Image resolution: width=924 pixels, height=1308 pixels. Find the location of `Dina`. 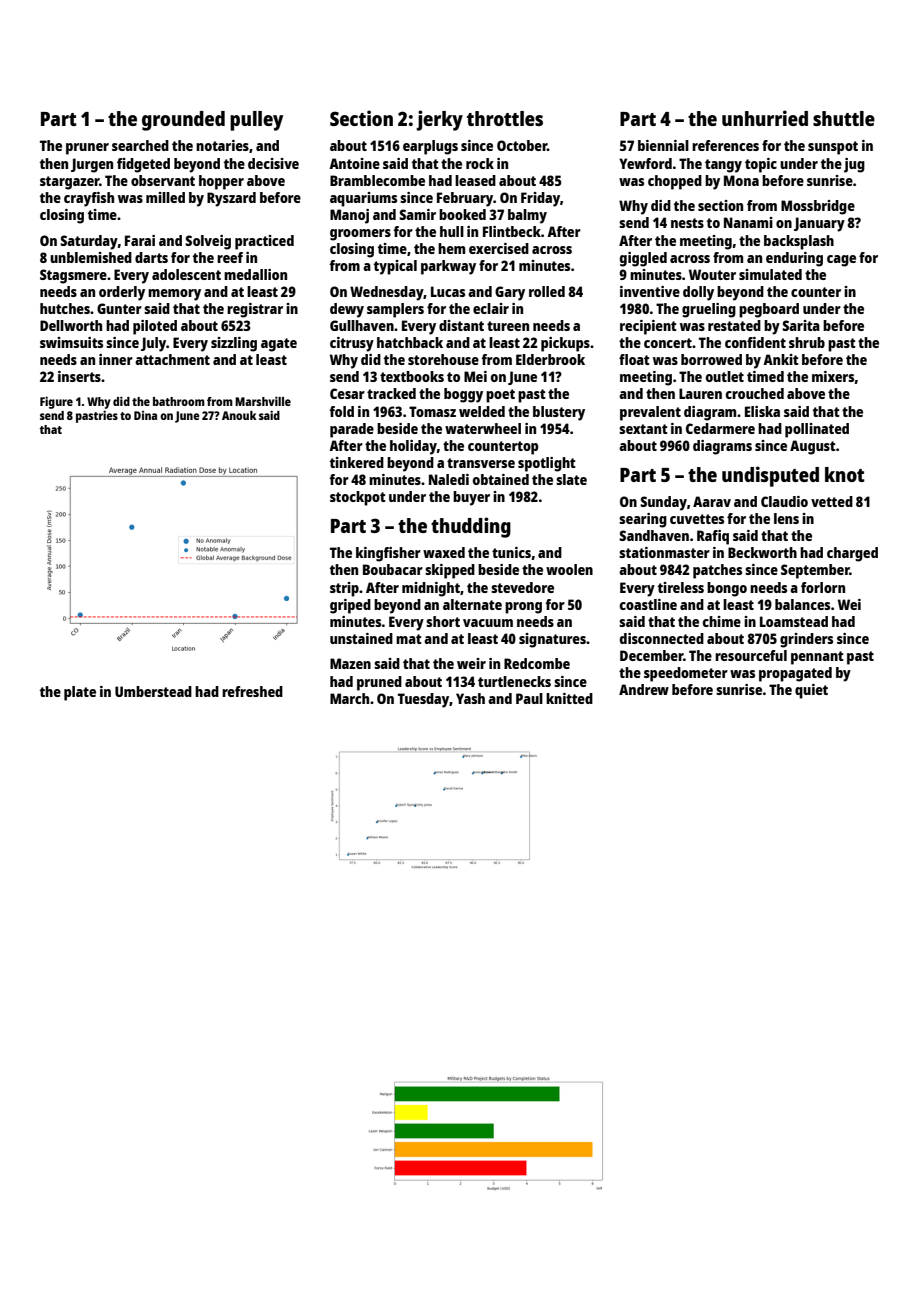

Dina is located at coordinates (145, 415).
